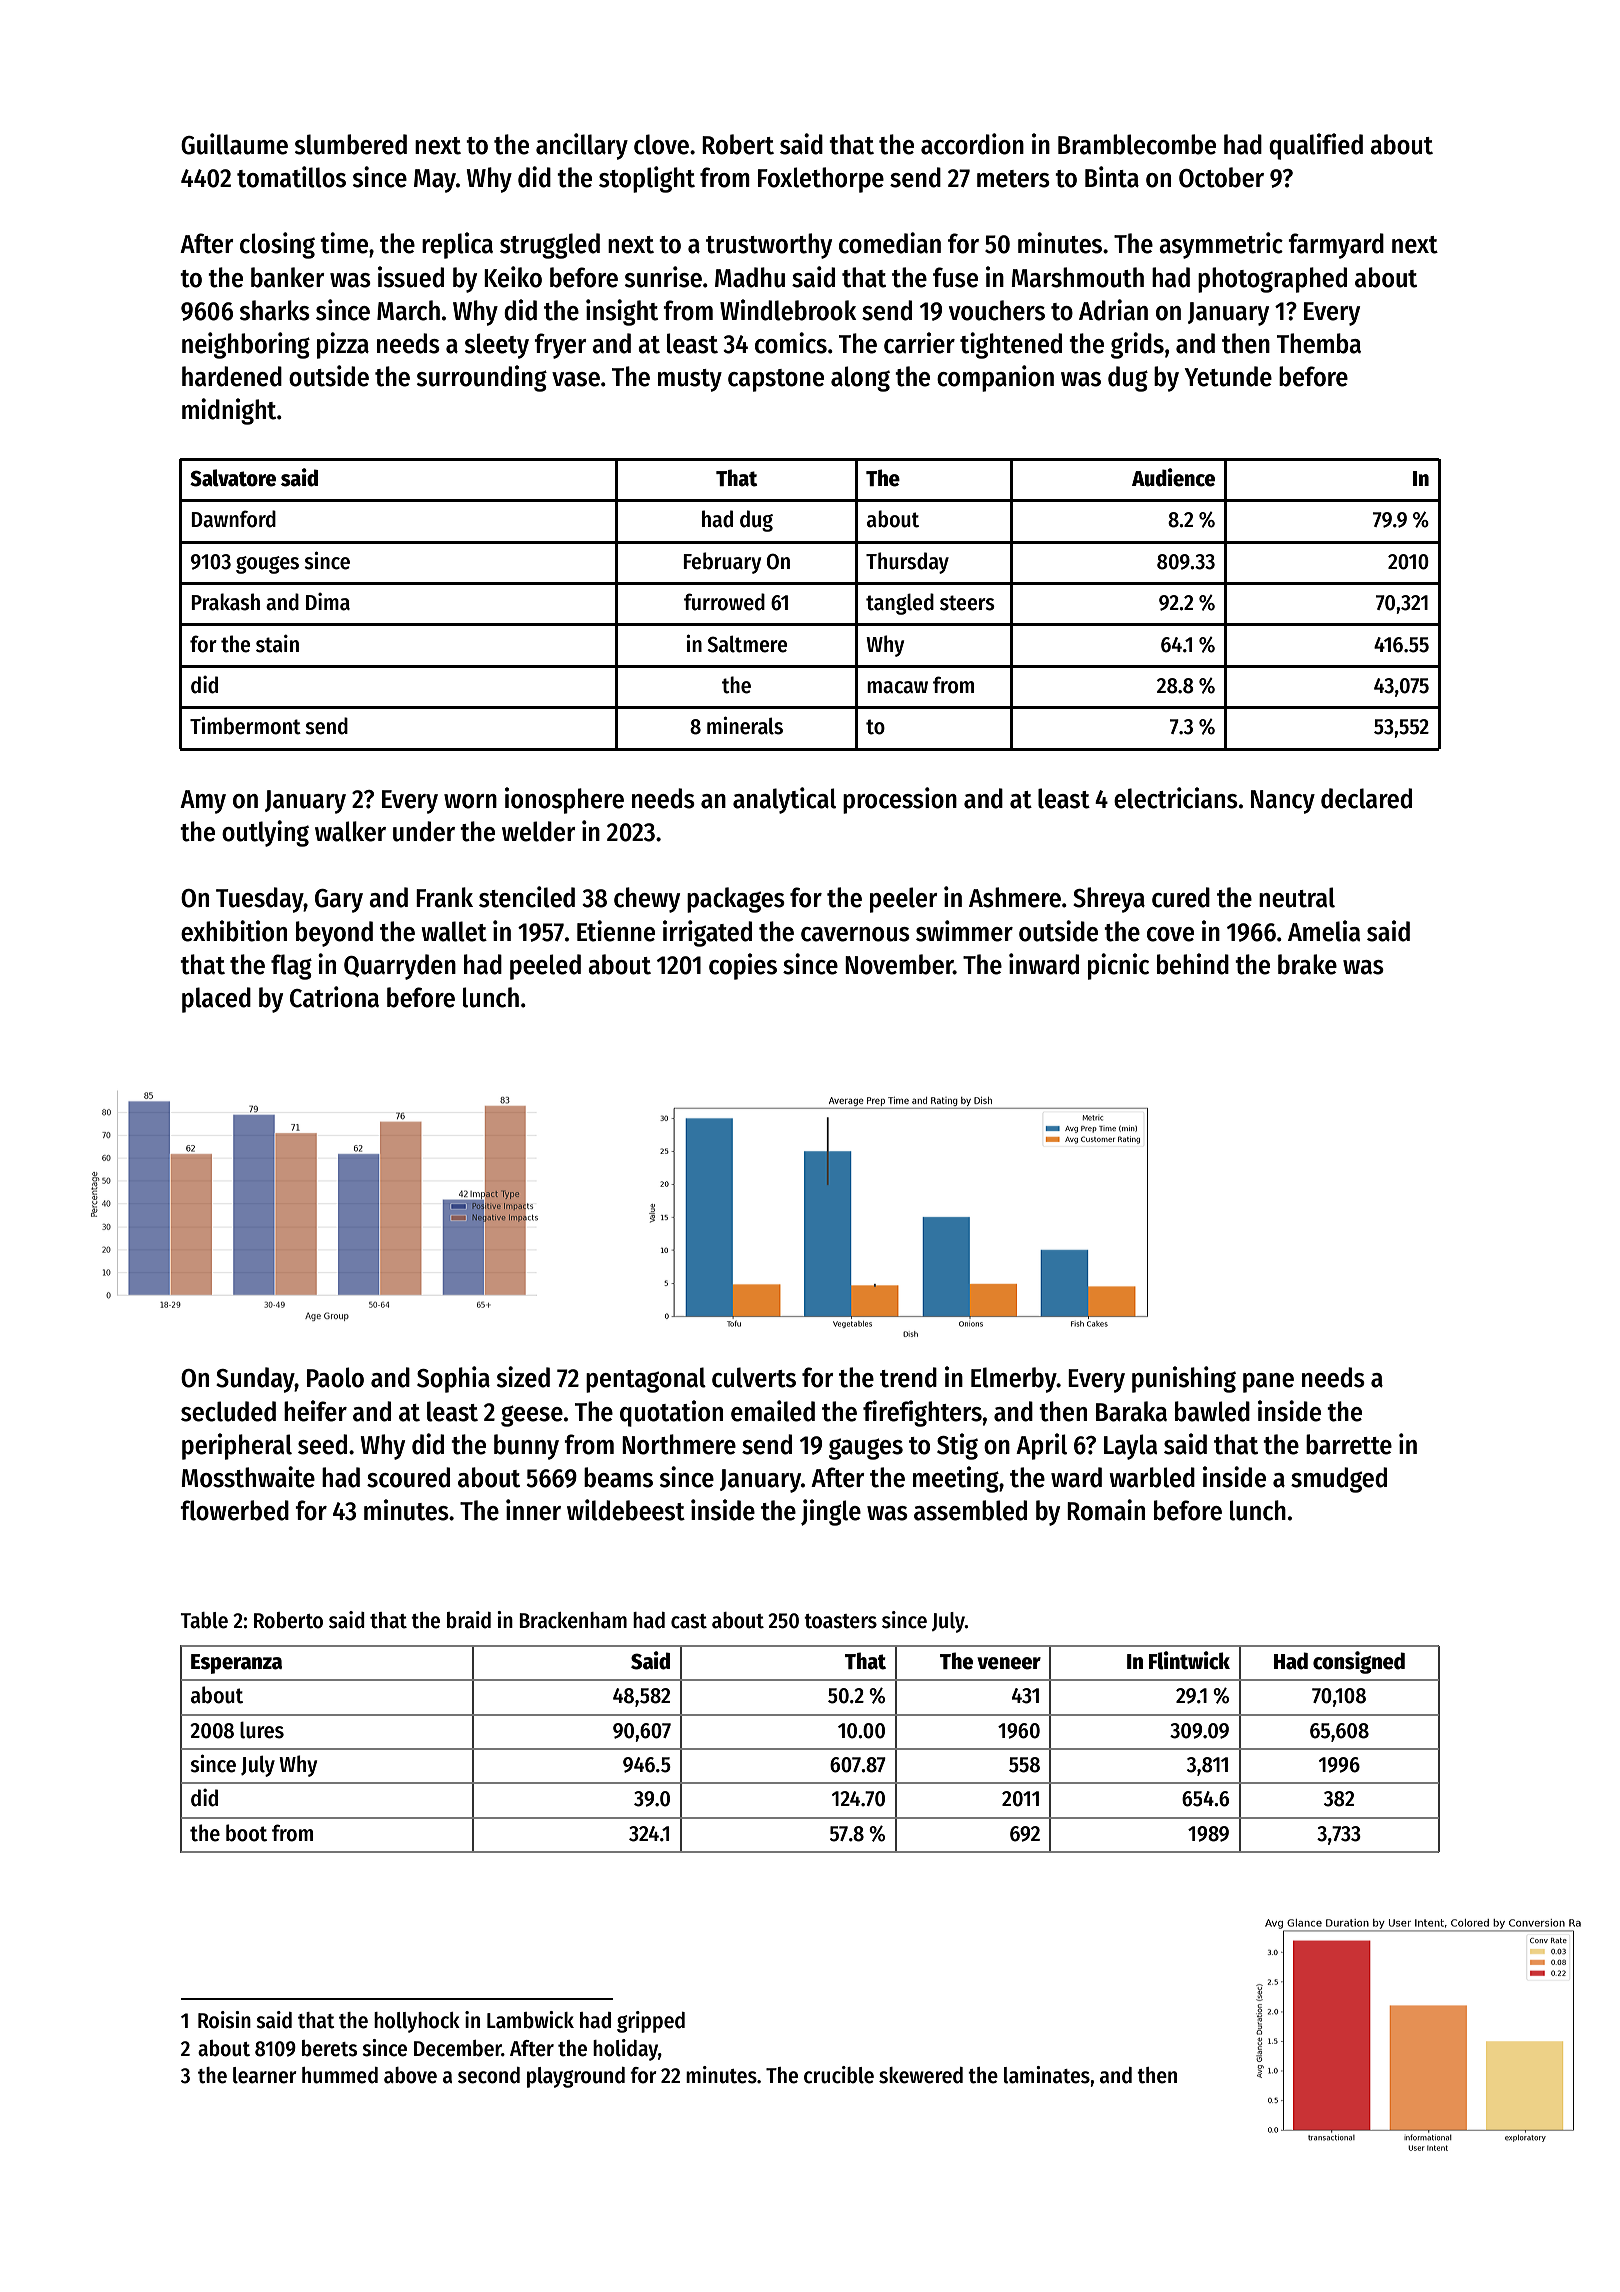 The image size is (1620, 2292). I want to click on punishing, so click(1184, 1379).
